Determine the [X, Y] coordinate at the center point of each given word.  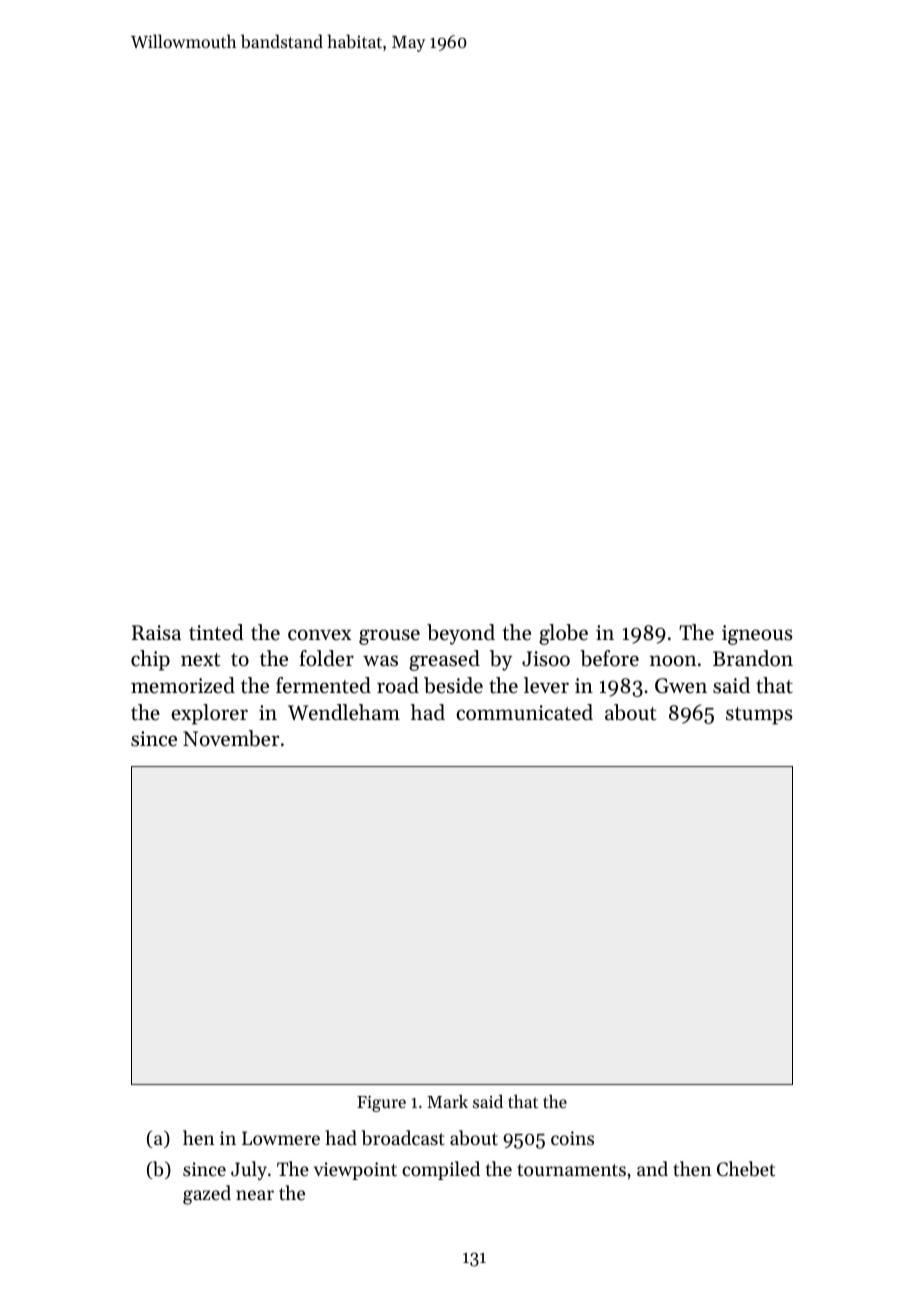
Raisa [156, 633]
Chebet [746, 1169]
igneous [757, 635]
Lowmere [281, 1138]
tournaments [571, 1170]
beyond [461, 634]
